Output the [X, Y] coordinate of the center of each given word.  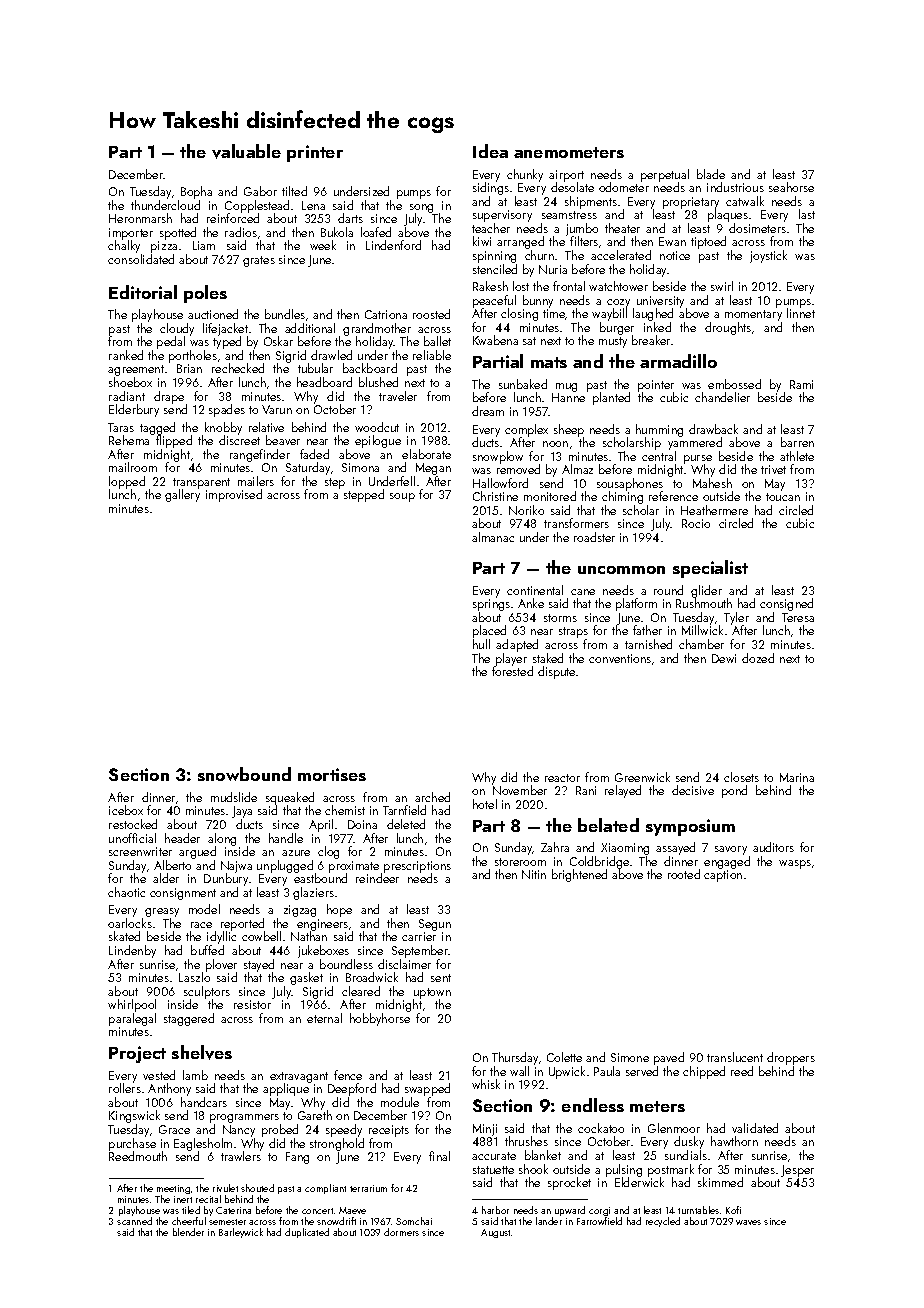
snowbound [244, 774]
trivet [773, 469]
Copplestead [257, 207]
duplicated [307, 1233]
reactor [562, 778]
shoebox [130, 382]
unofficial [132, 838]
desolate [572, 187]
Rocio [696, 523]
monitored [550, 496]
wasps [795, 864]
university [660, 302]
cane [583, 592]
